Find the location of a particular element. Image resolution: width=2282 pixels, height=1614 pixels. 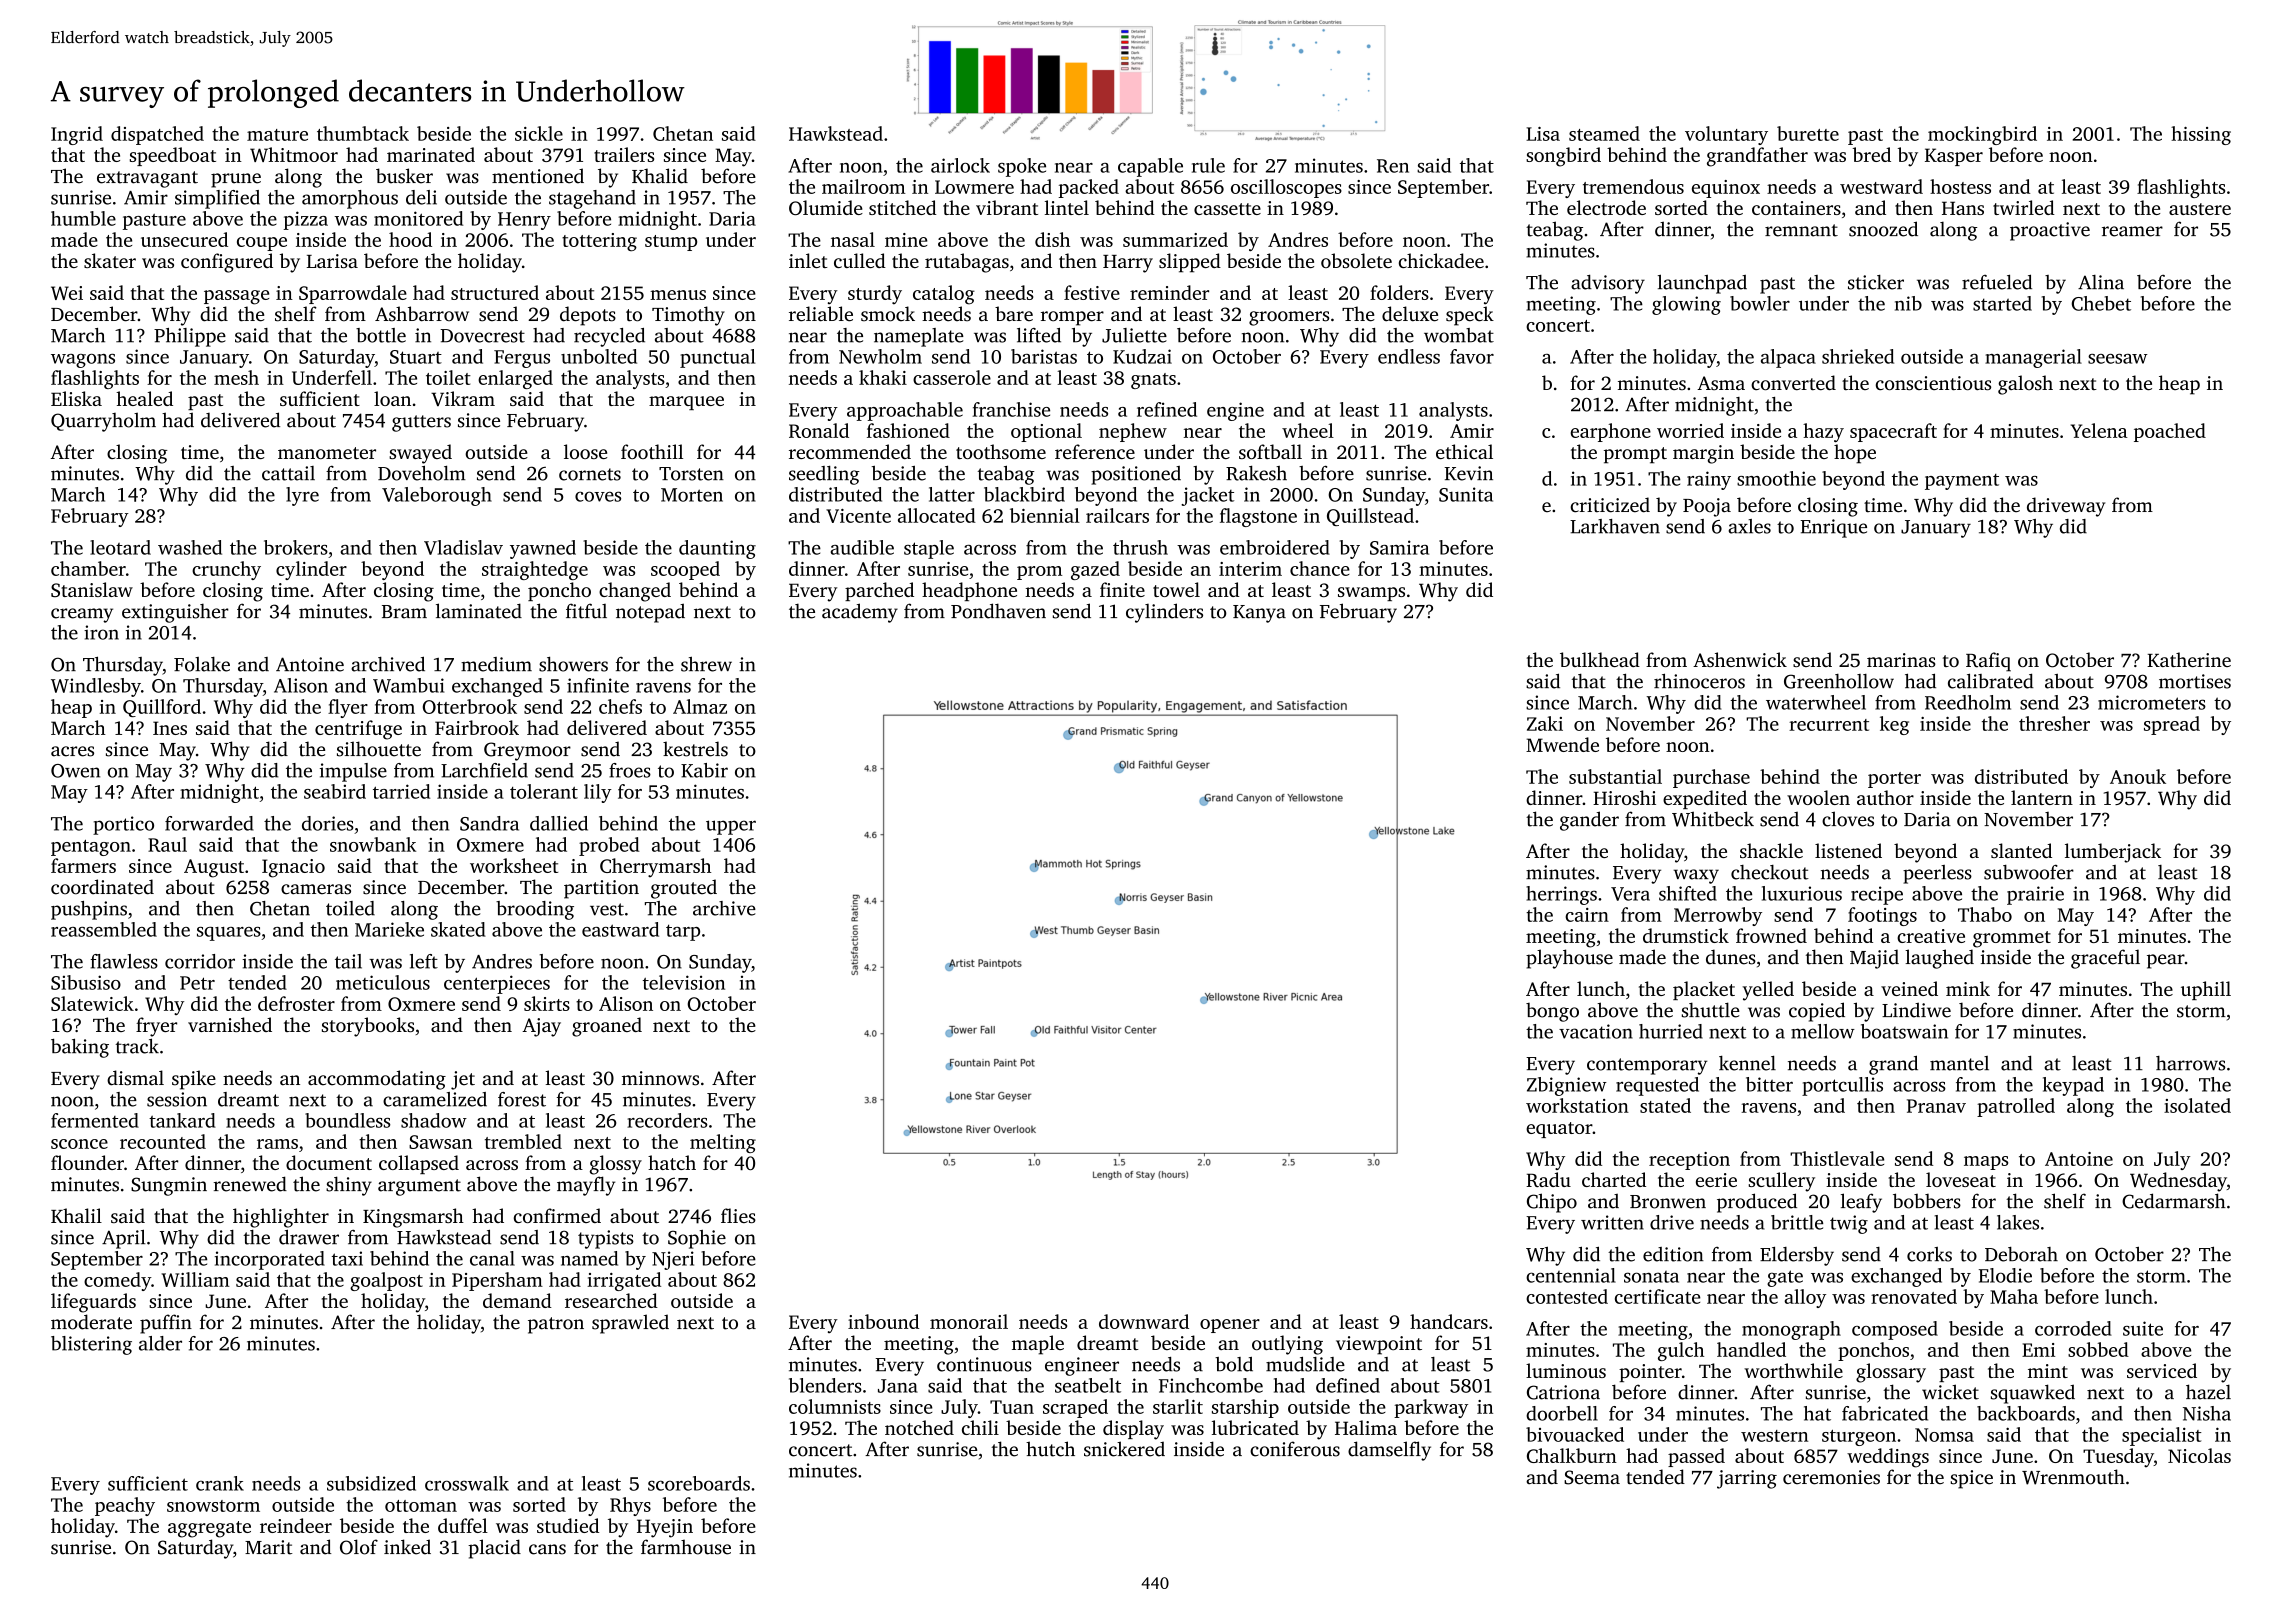

Marit is located at coordinates (268, 1547).
